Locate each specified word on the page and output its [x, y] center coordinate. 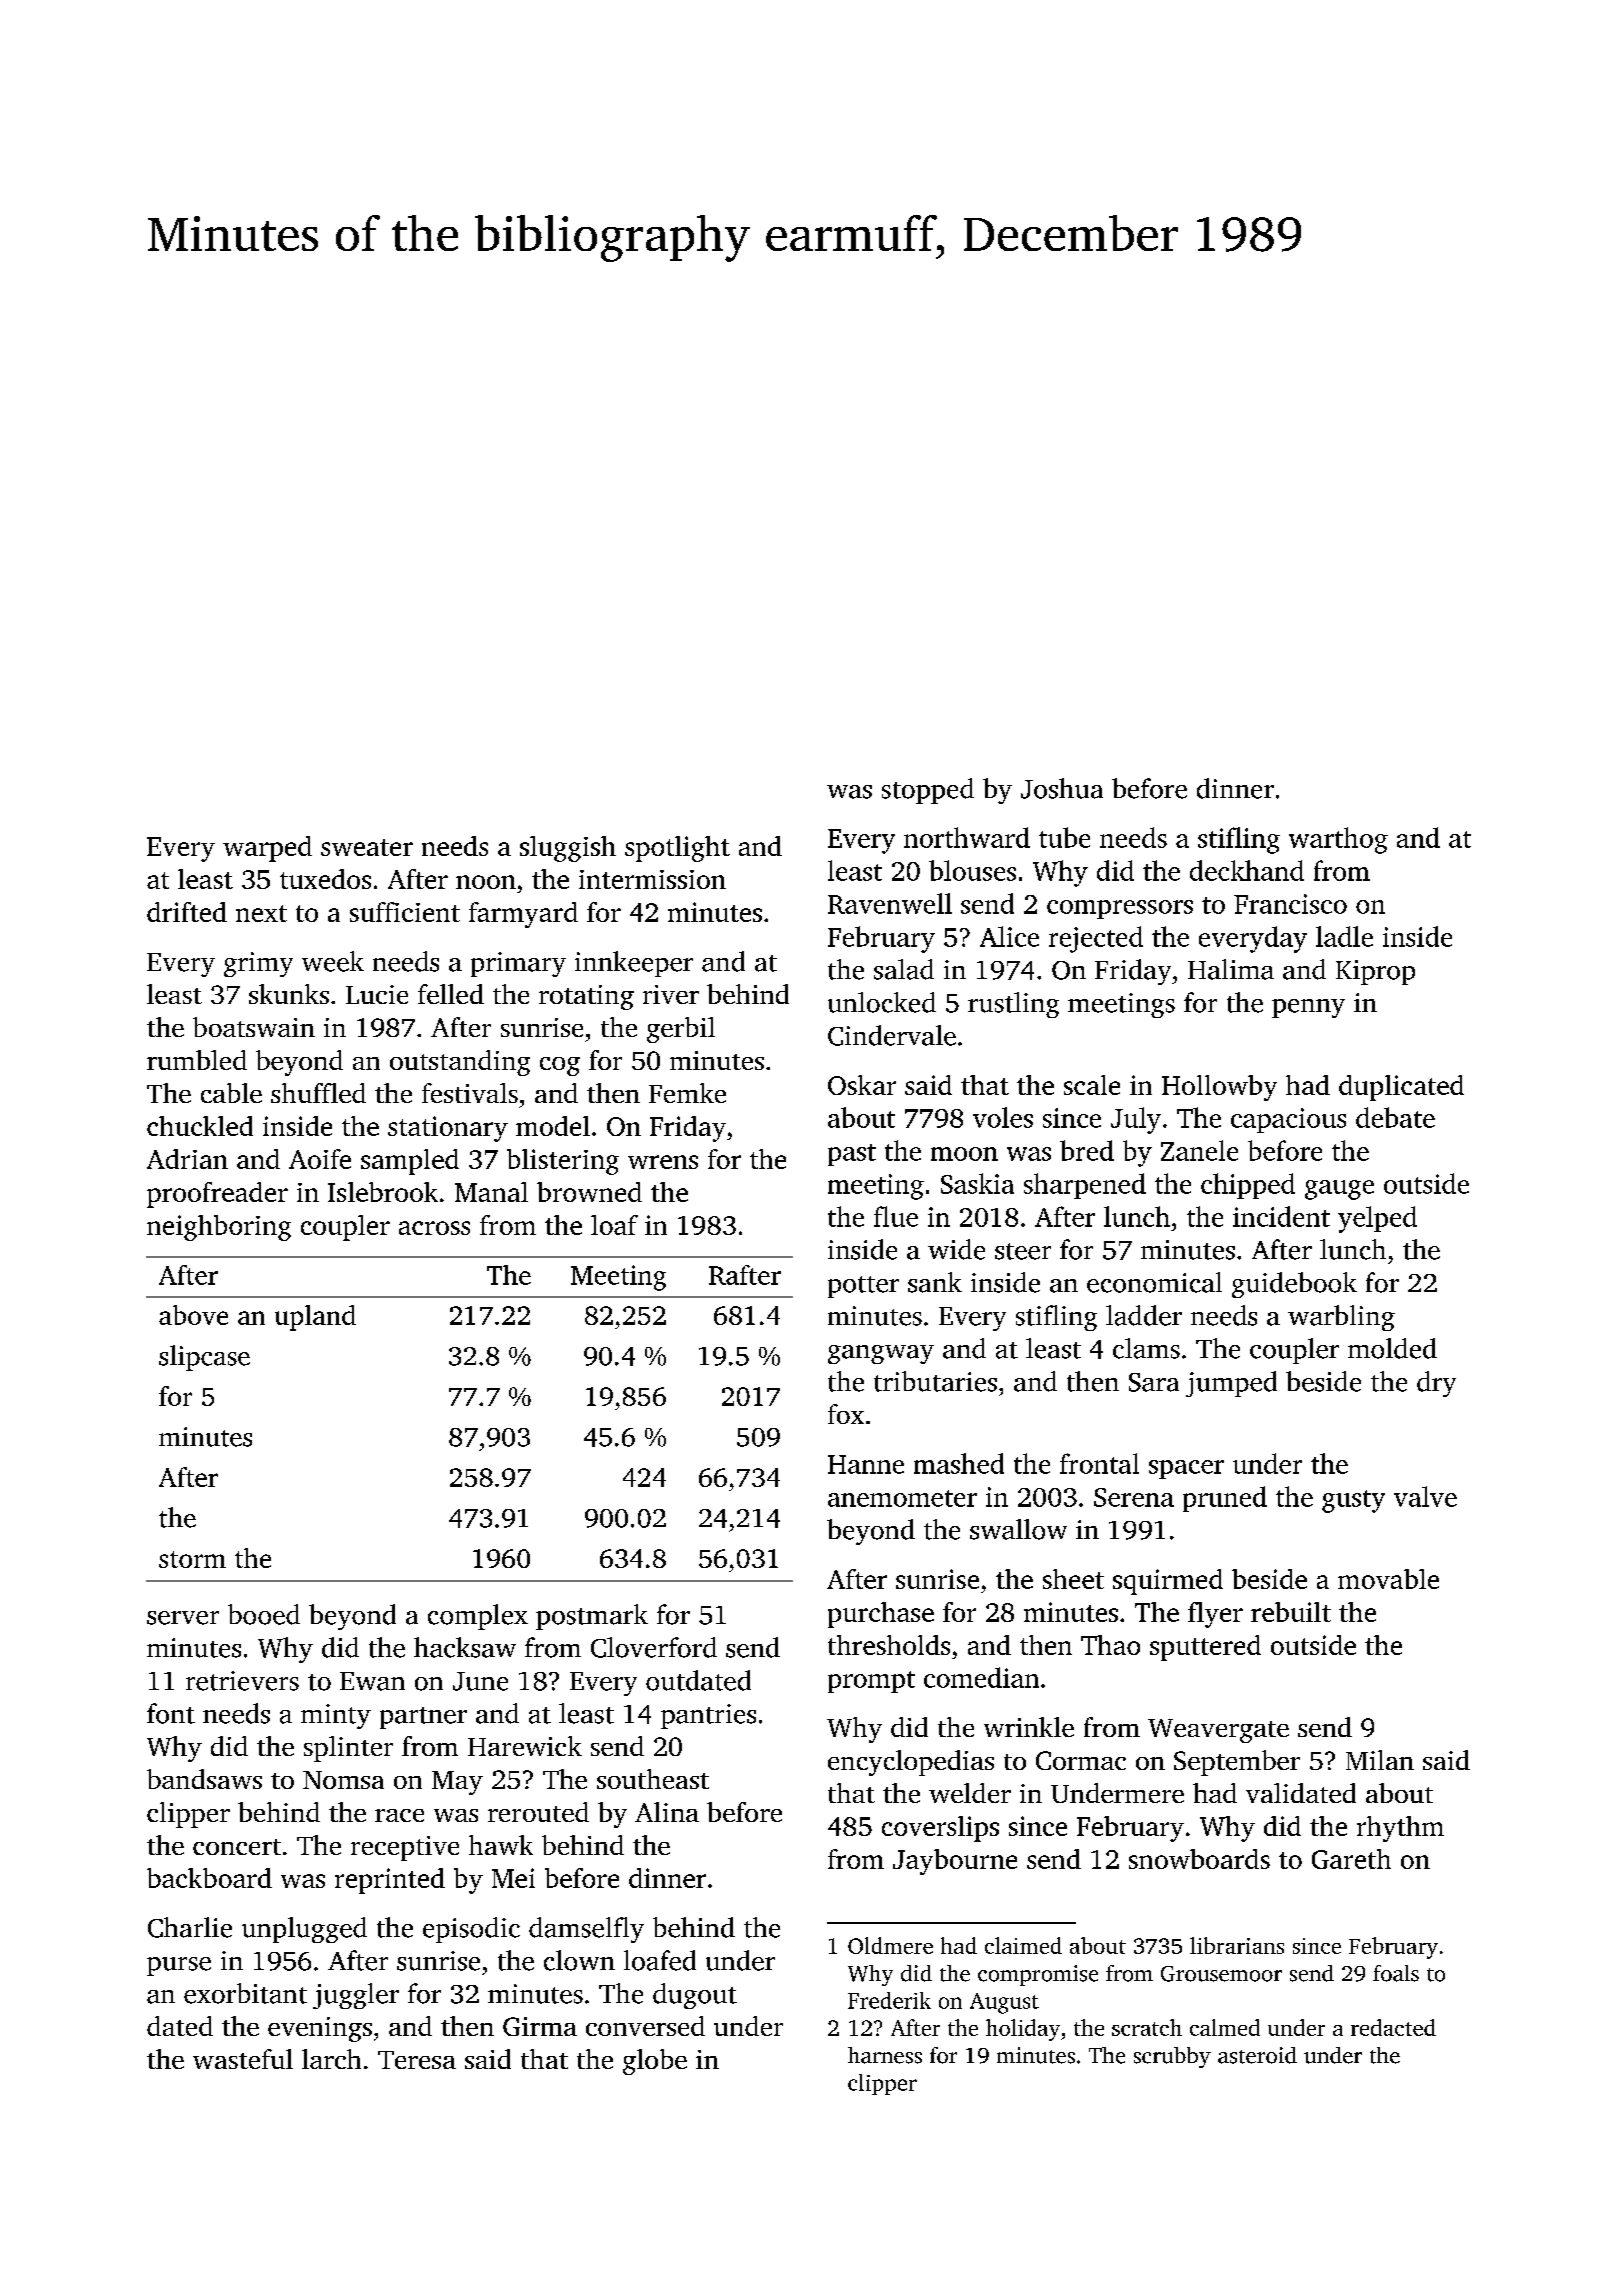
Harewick [525, 1746]
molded [1392, 1348]
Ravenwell [890, 903]
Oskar [862, 1085]
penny [1308, 1008]
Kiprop [1375, 972]
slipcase [204, 1358]
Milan [1380, 1760]
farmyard [523, 915]
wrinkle [1029, 1727]
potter [863, 1287]
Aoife [320, 1159]
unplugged [304, 1930]
